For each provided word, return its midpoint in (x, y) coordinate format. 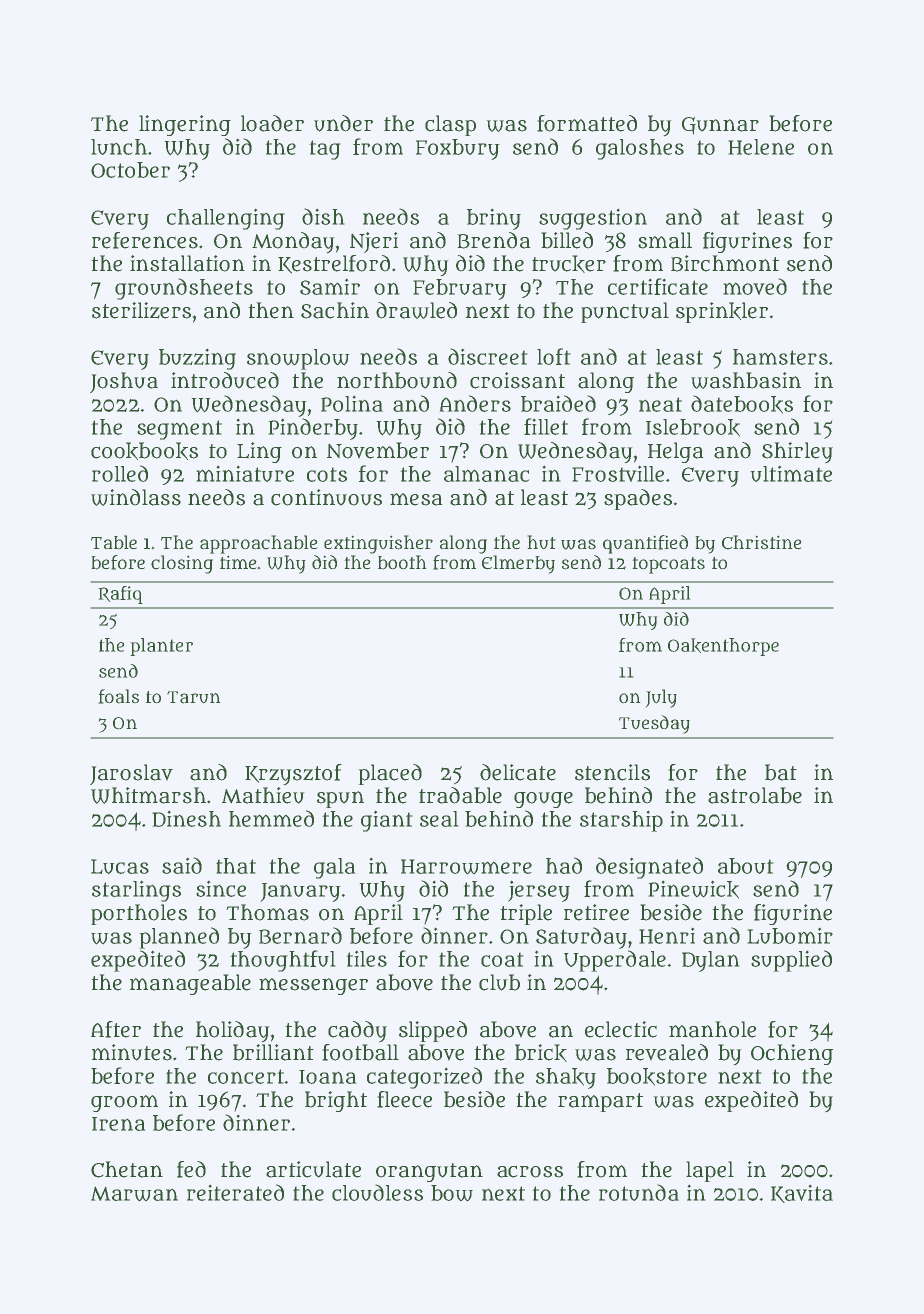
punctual (625, 312)
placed (390, 774)
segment (179, 430)
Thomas (267, 912)
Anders (475, 403)
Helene (761, 147)
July (661, 698)
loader (272, 123)
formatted (587, 123)
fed (191, 1169)
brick (541, 1053)
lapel (710, 1171)
